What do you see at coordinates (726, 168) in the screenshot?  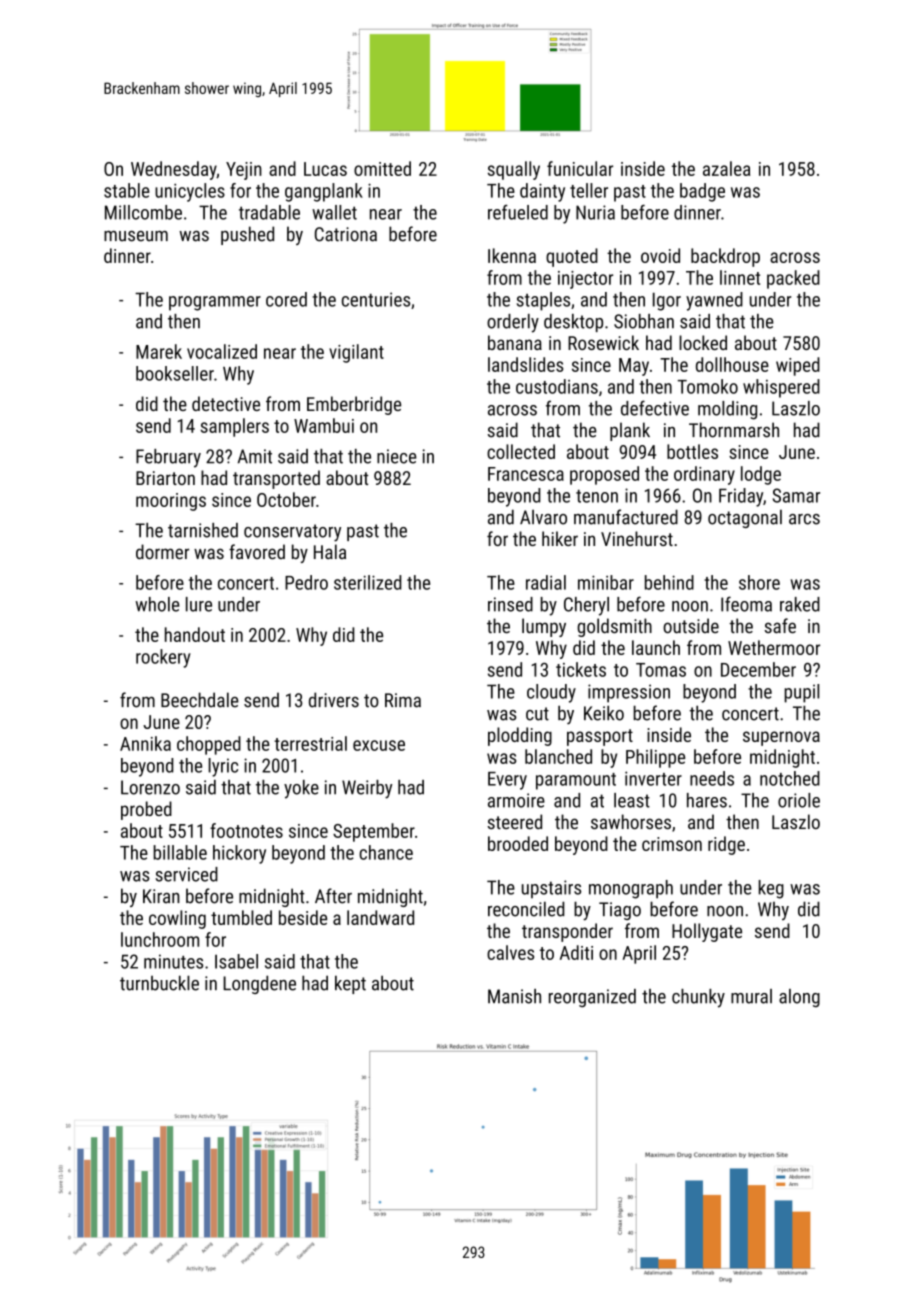 I see `azalea` at bounding box center [726, 168].
